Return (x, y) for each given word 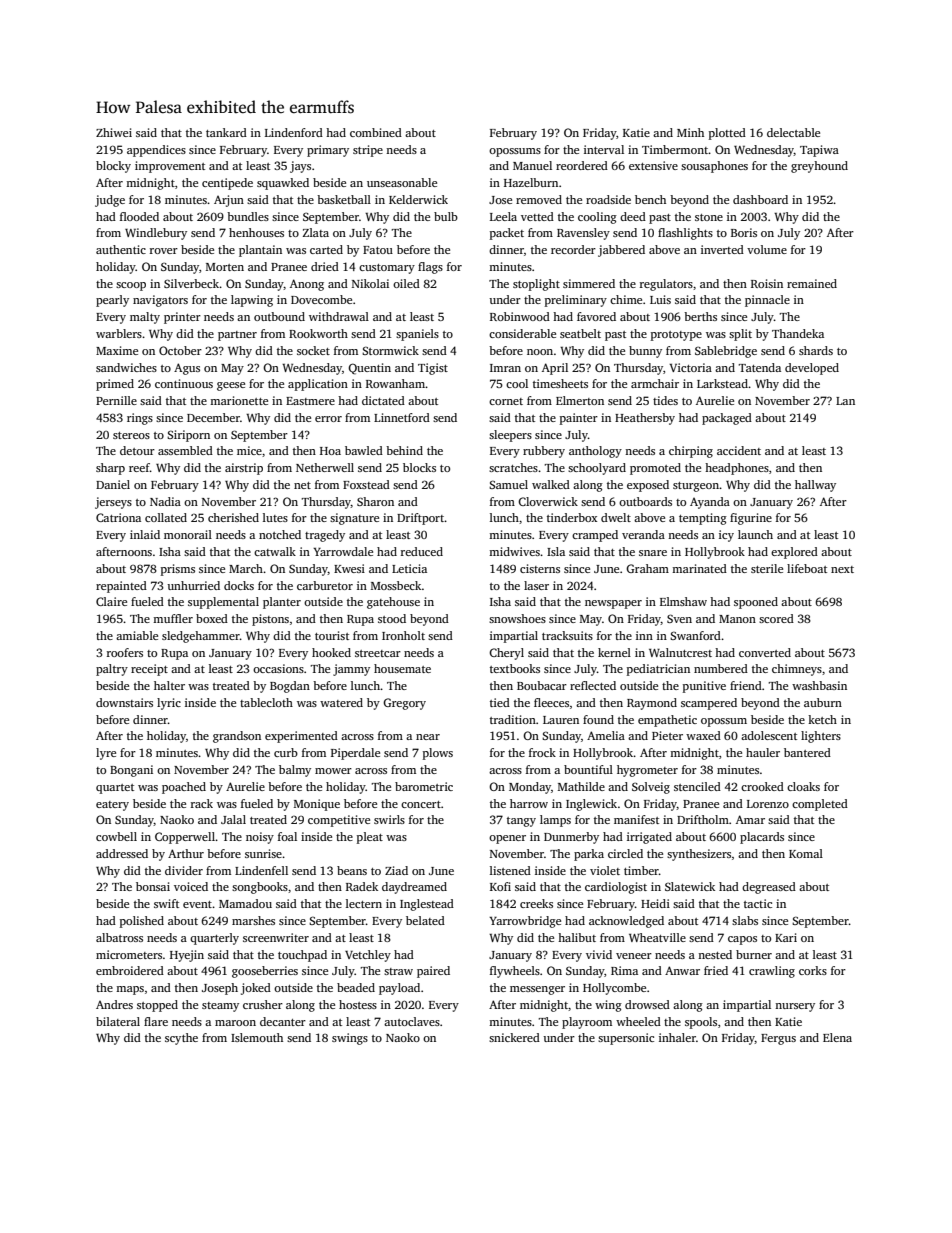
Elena (837, 1037)
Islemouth (257, 1037)
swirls (389, 819)
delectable (793, 132)
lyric (169, 704)
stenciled (697, 786)
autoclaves (412, 1021)
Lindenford (294, 132)
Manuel (532, 165)
